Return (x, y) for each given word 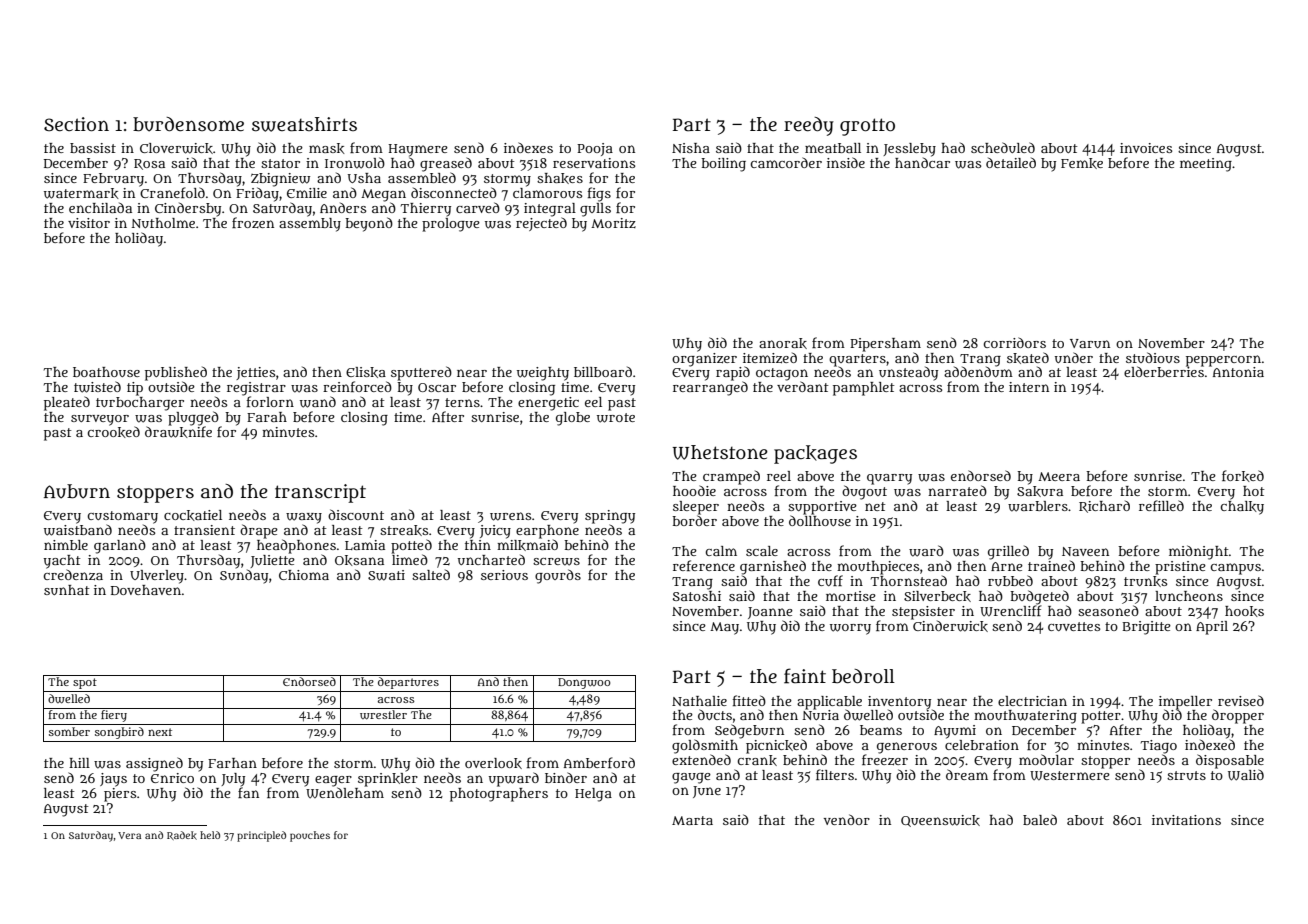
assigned (154, 764)
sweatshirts (304, 124)
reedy (809, 126)
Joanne (770, 613)
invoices (1146, 148)
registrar (256, 389)
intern (1029, 387)
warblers (1038, 506)
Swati (386, 575)
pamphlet (864, 389)
